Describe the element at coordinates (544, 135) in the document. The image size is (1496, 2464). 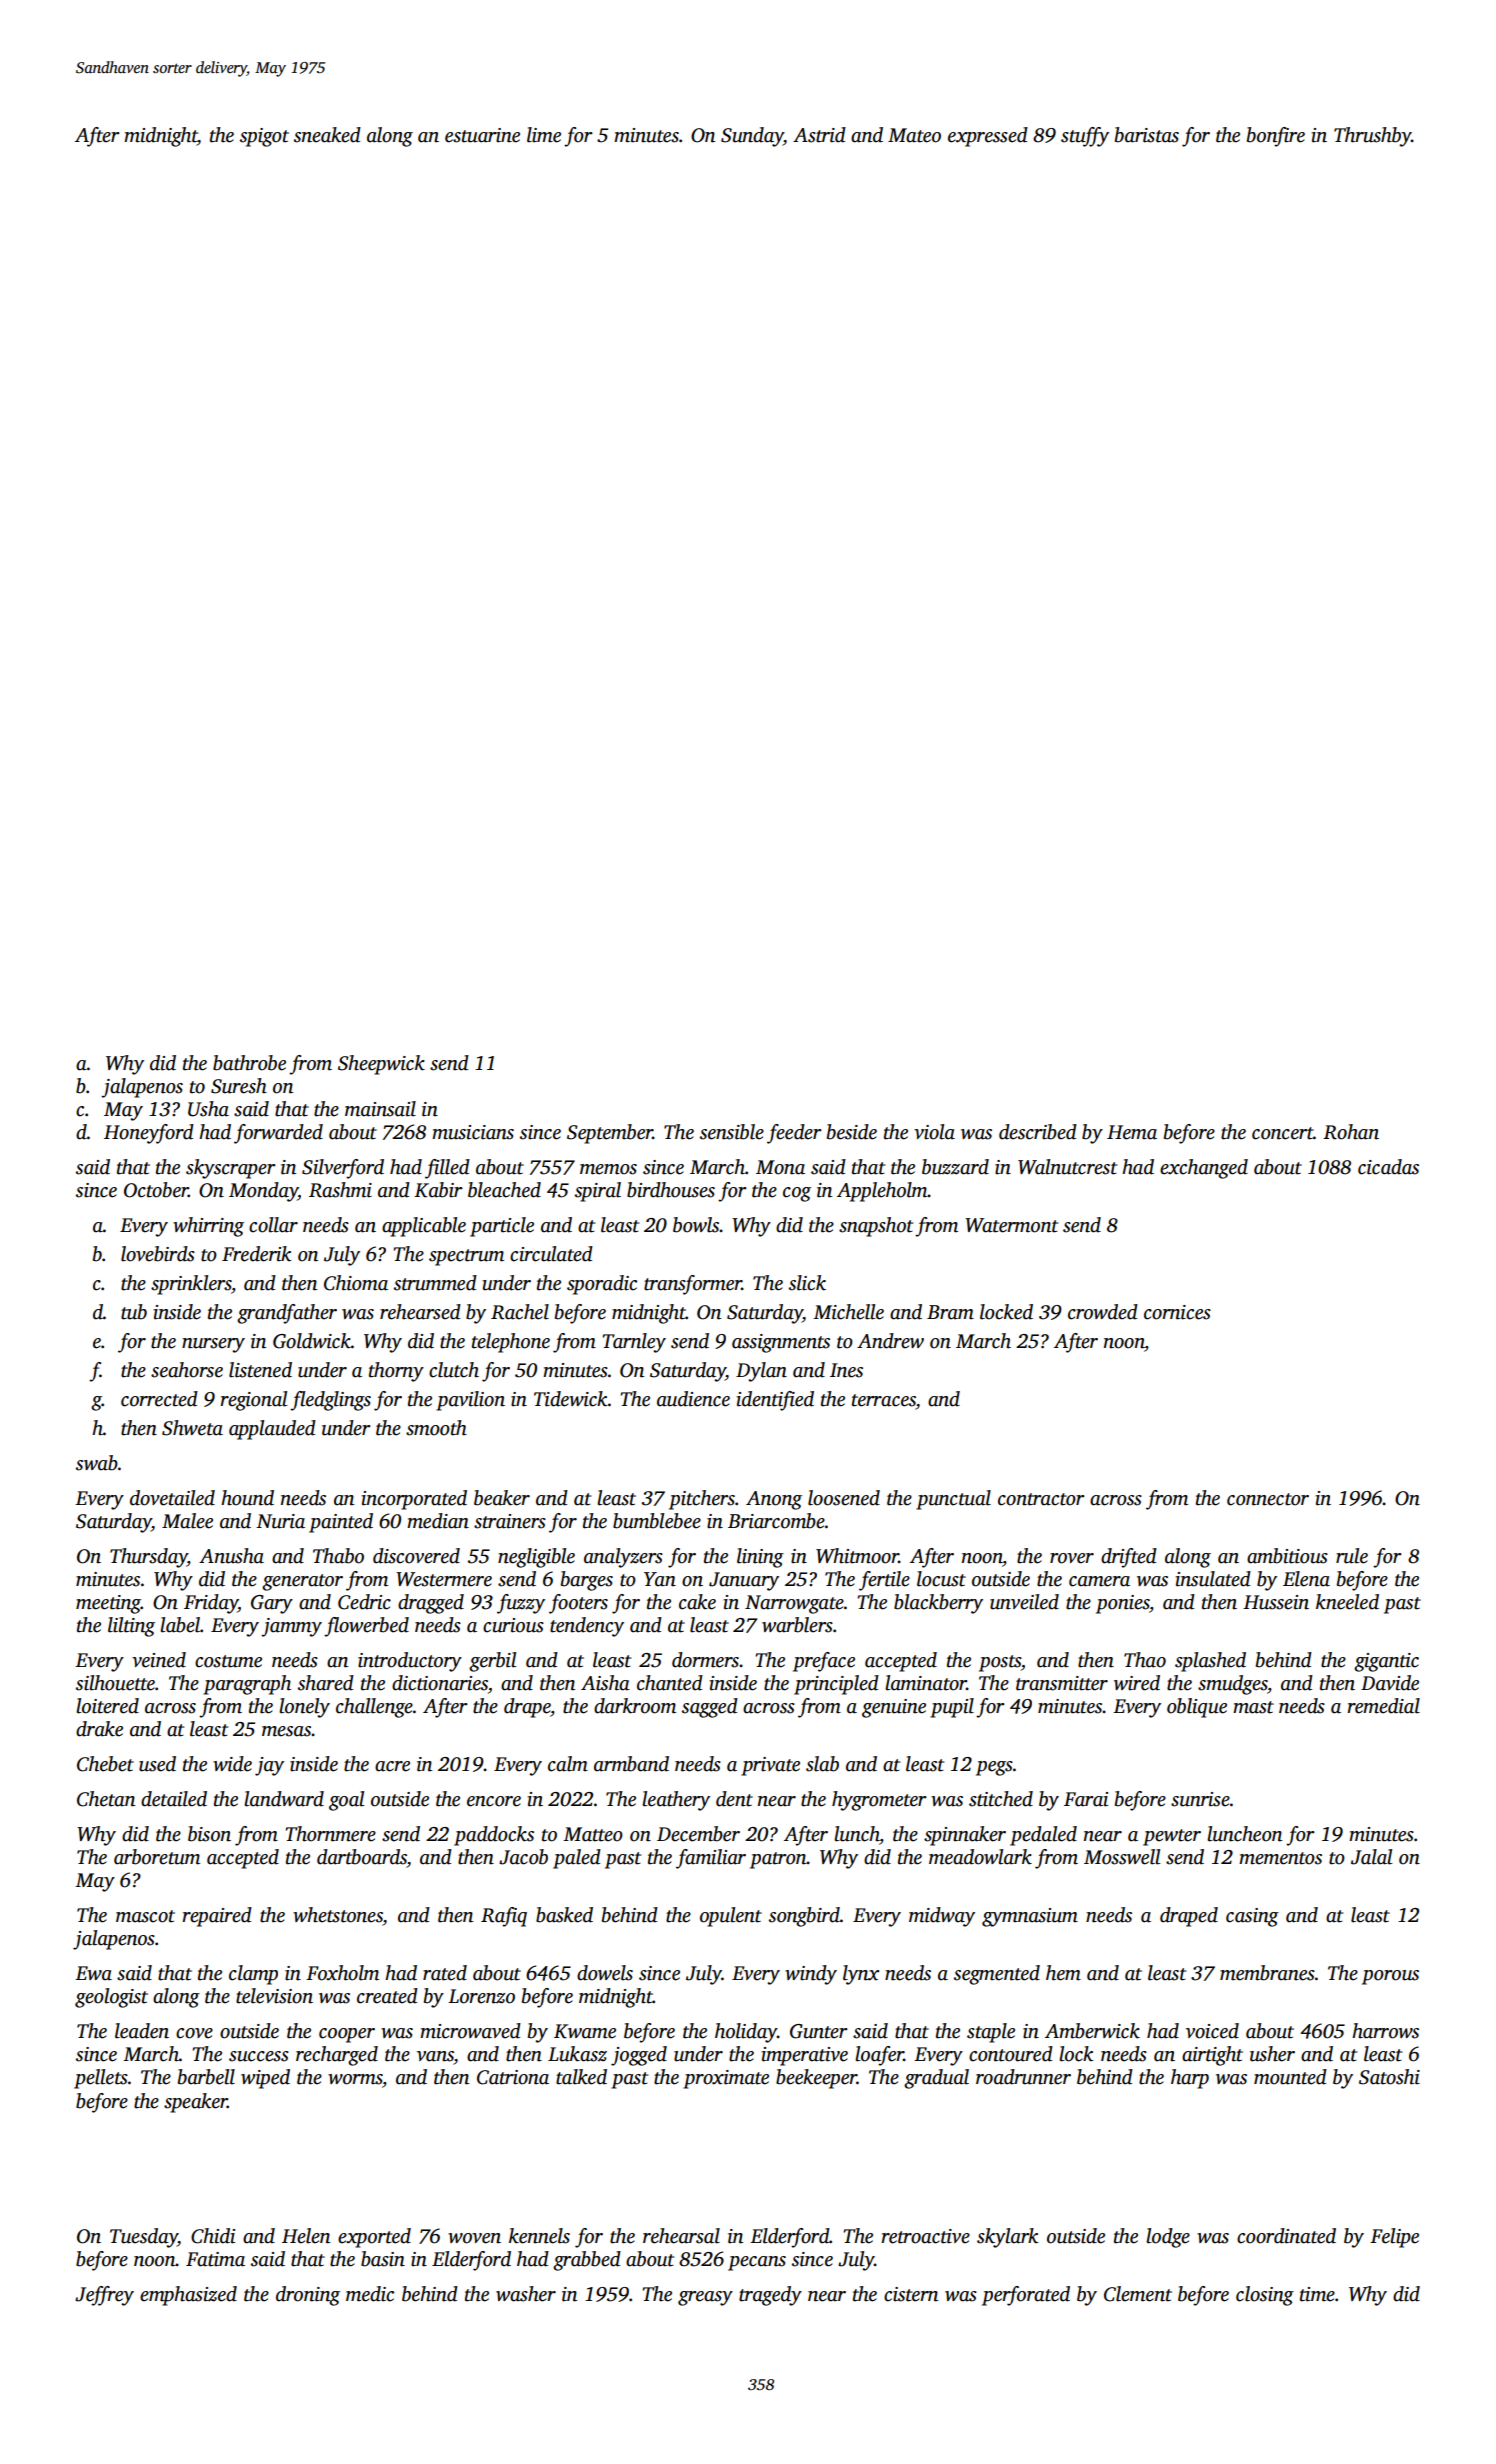
I see `lime` at that location.
